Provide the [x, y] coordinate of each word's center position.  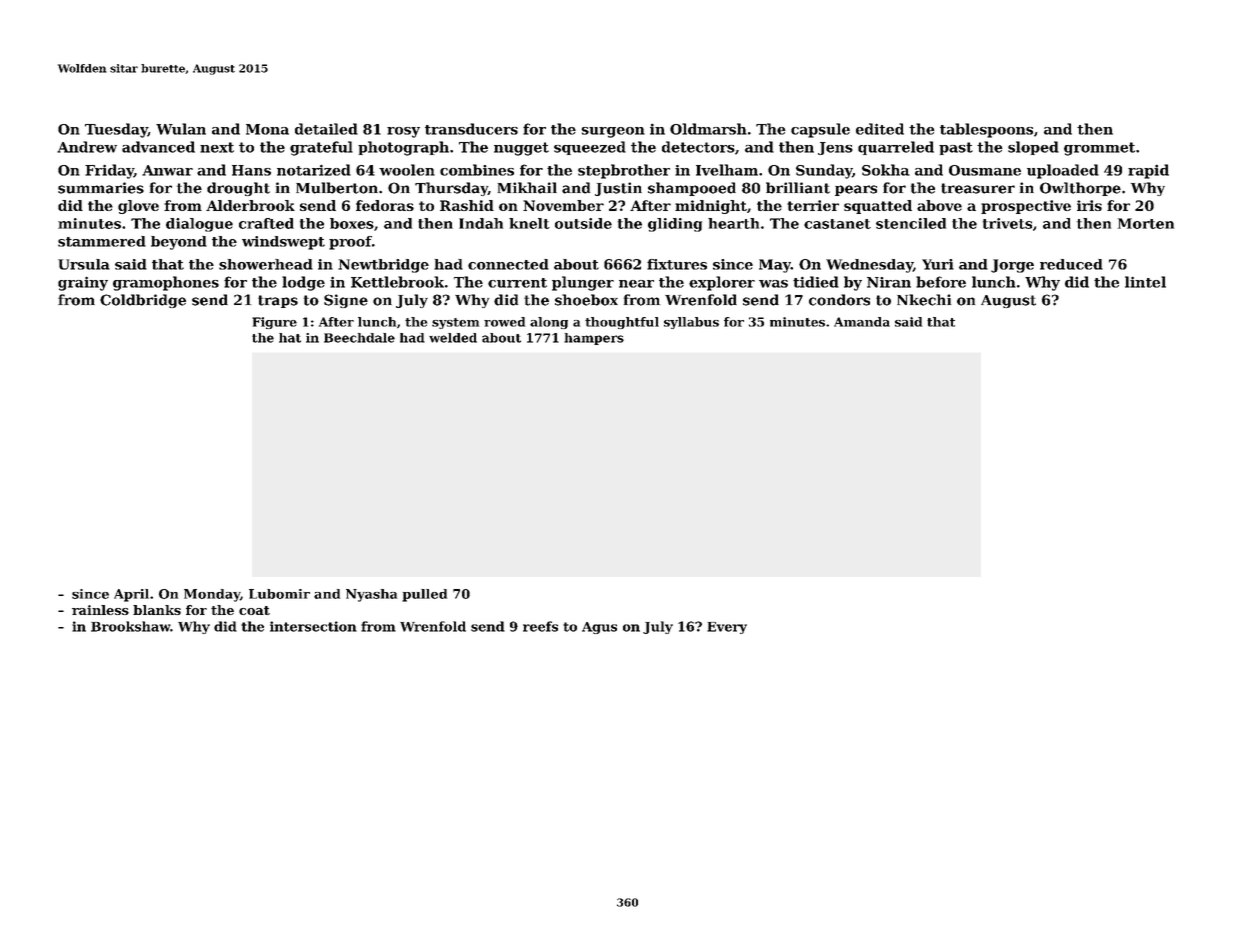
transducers [471, 129]
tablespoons [986, 130]
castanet [837, 224]
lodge [303, 283]
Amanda [862, 322]
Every [727, 628]
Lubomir [279, 594]
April [131, 595]
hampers [594, 339]
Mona [267, 129]
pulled [424, 595]
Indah [481, 223]
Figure [274, 323]
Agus [599, 628]
